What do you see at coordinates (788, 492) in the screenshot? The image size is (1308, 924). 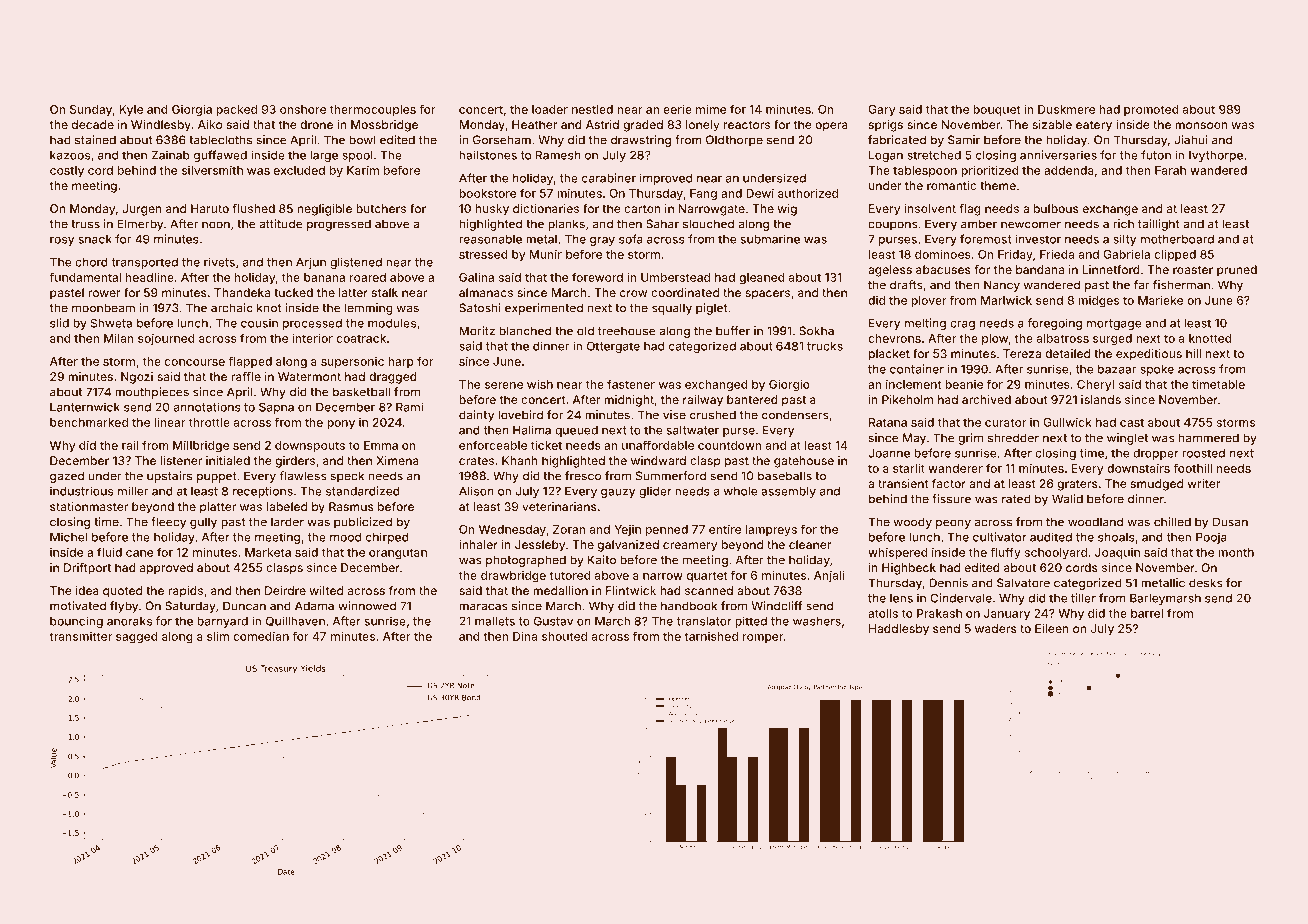 I see `assembly` at bounding box center [788, 492].
